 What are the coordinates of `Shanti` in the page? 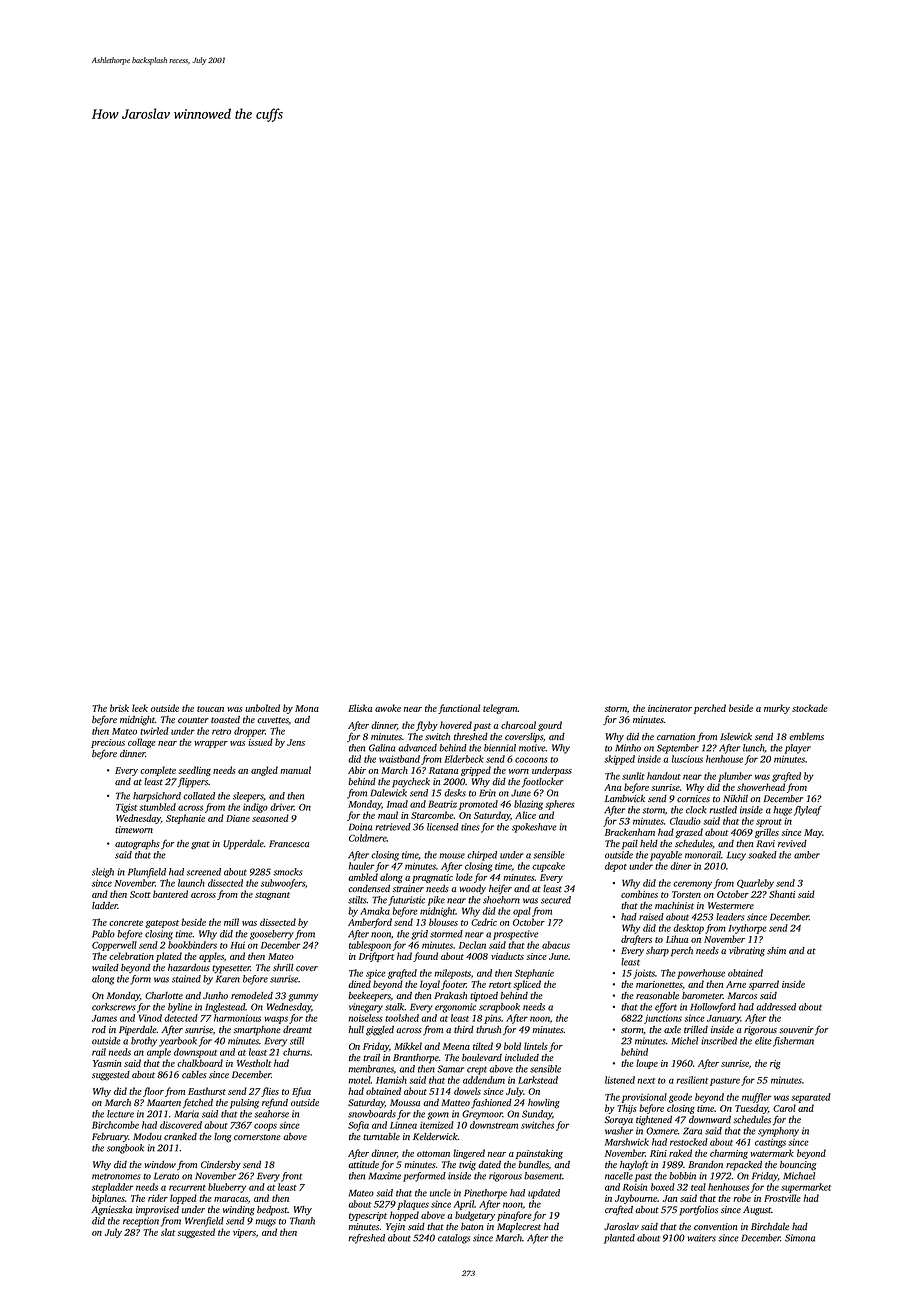 It's located at (782, 894).
